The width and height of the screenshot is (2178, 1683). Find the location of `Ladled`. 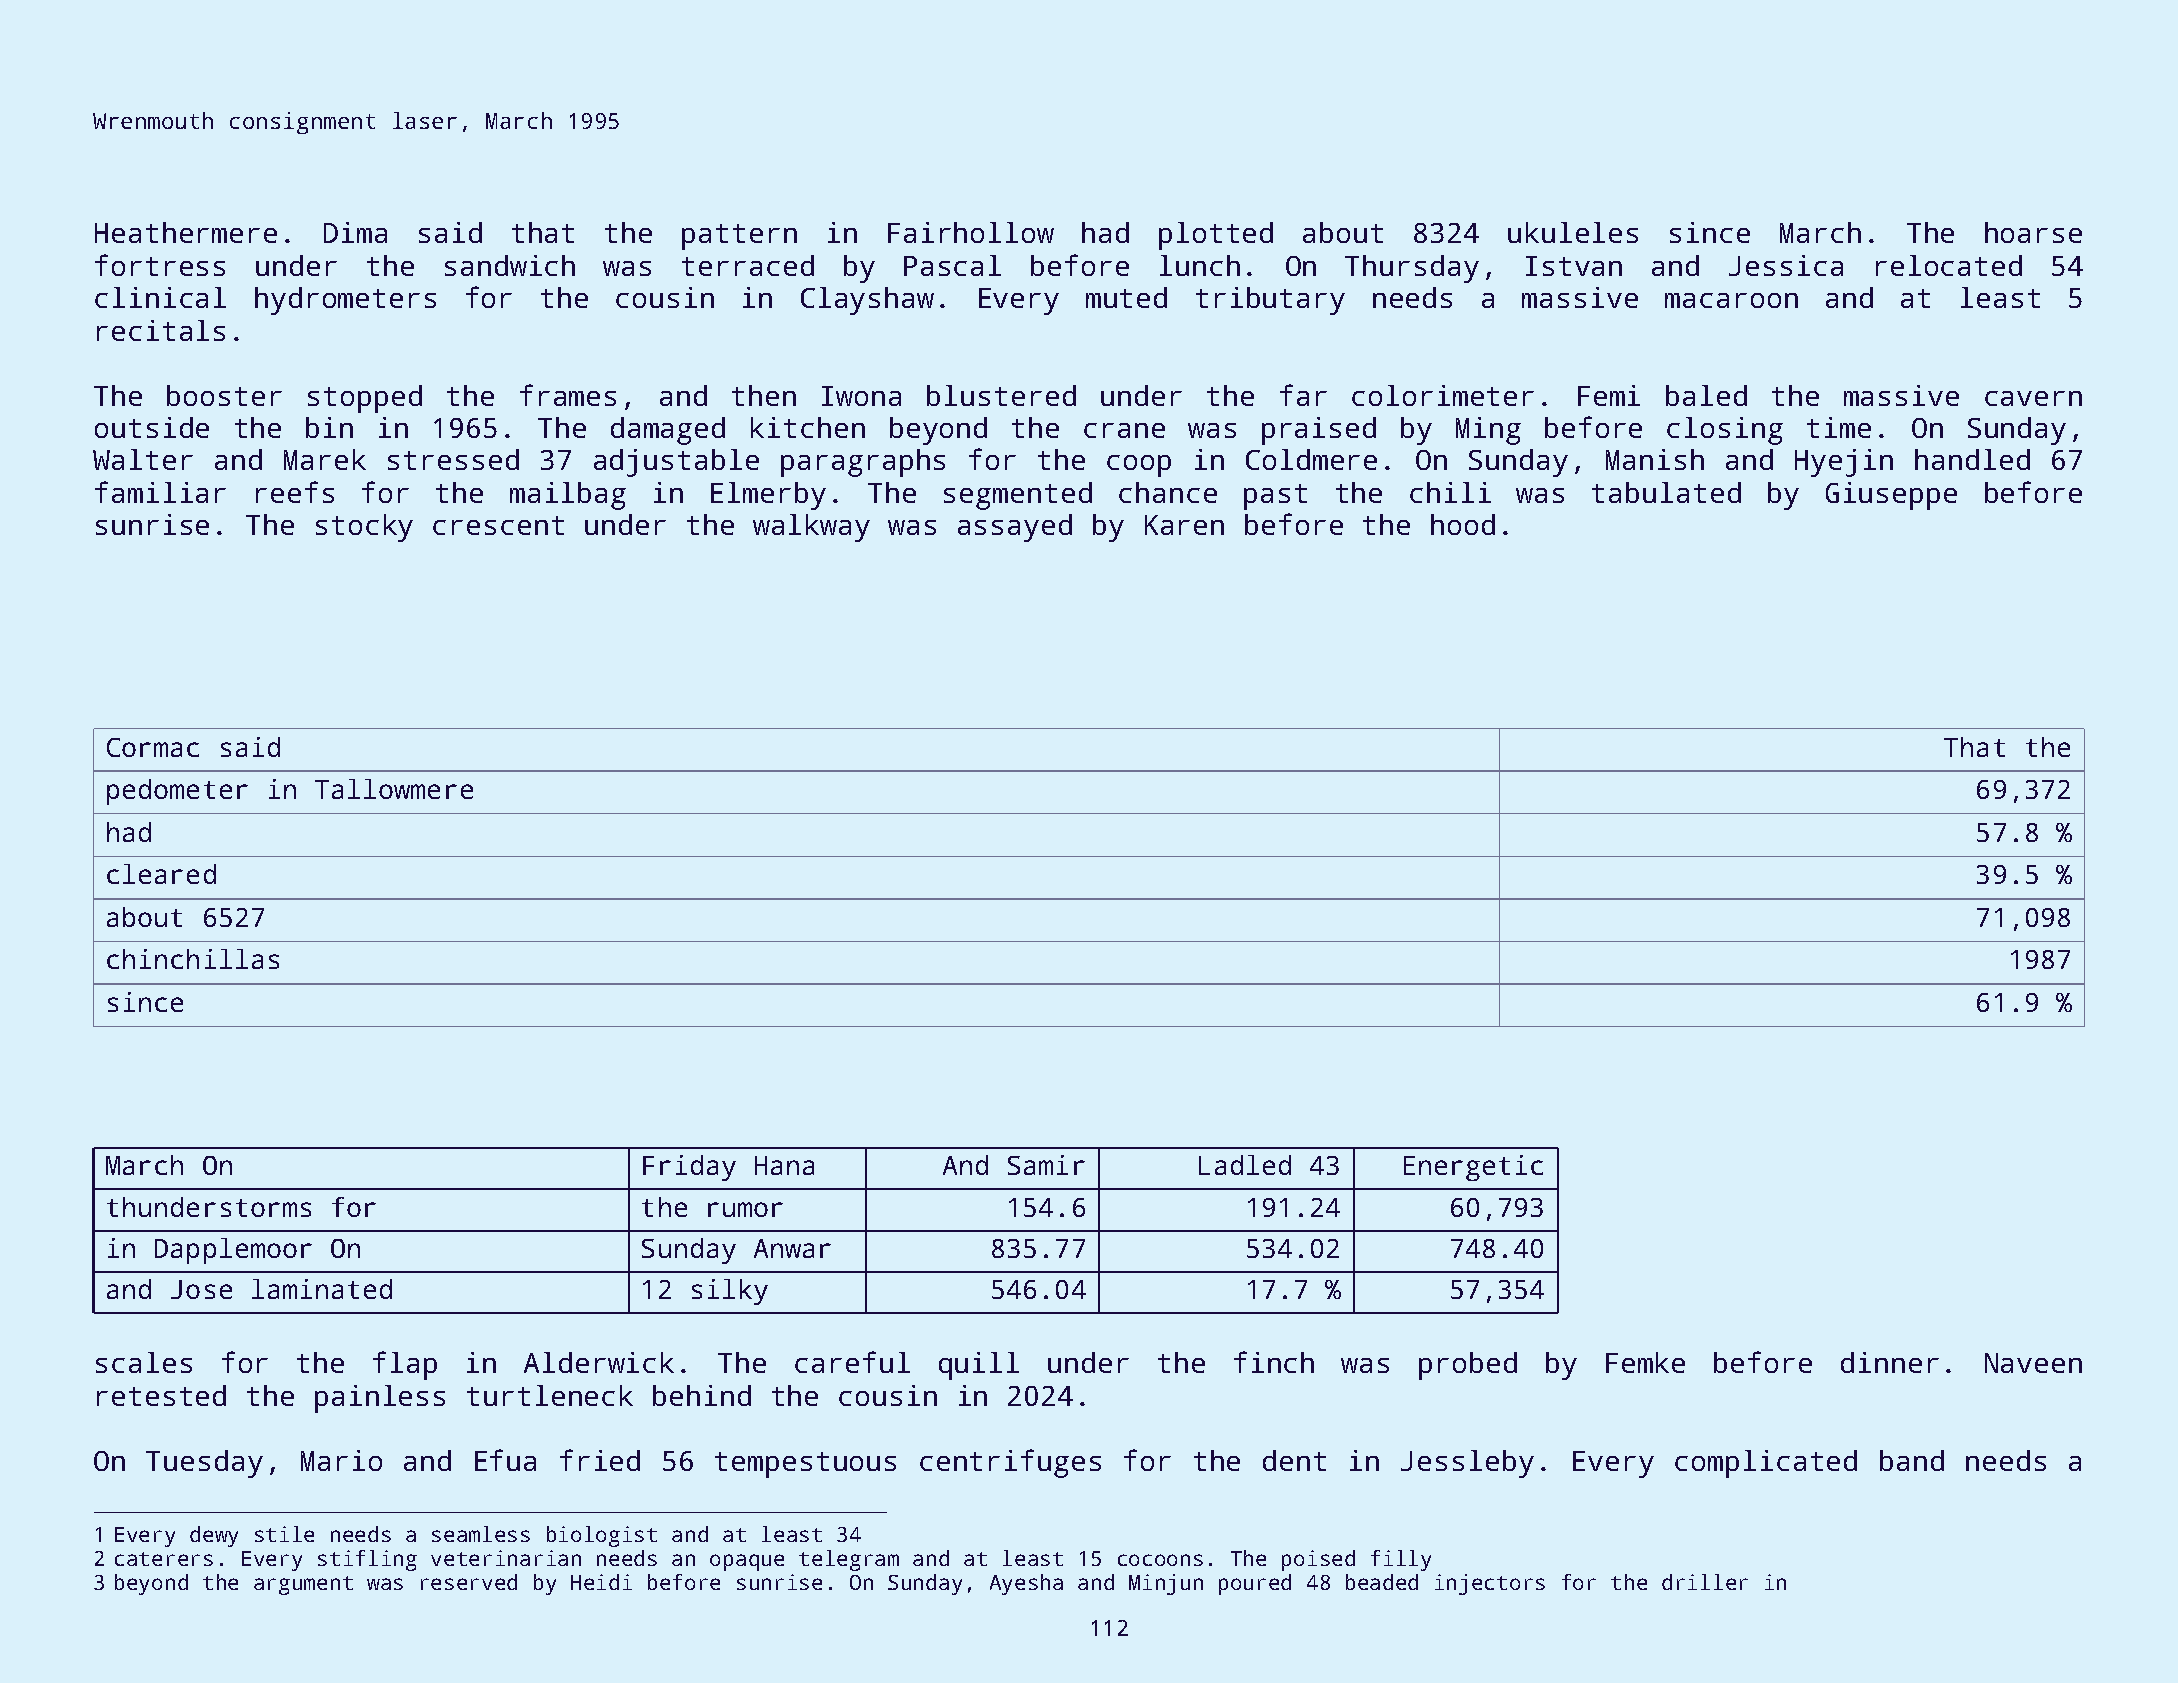

Ladled is located at coordinates (1245, 1165).
